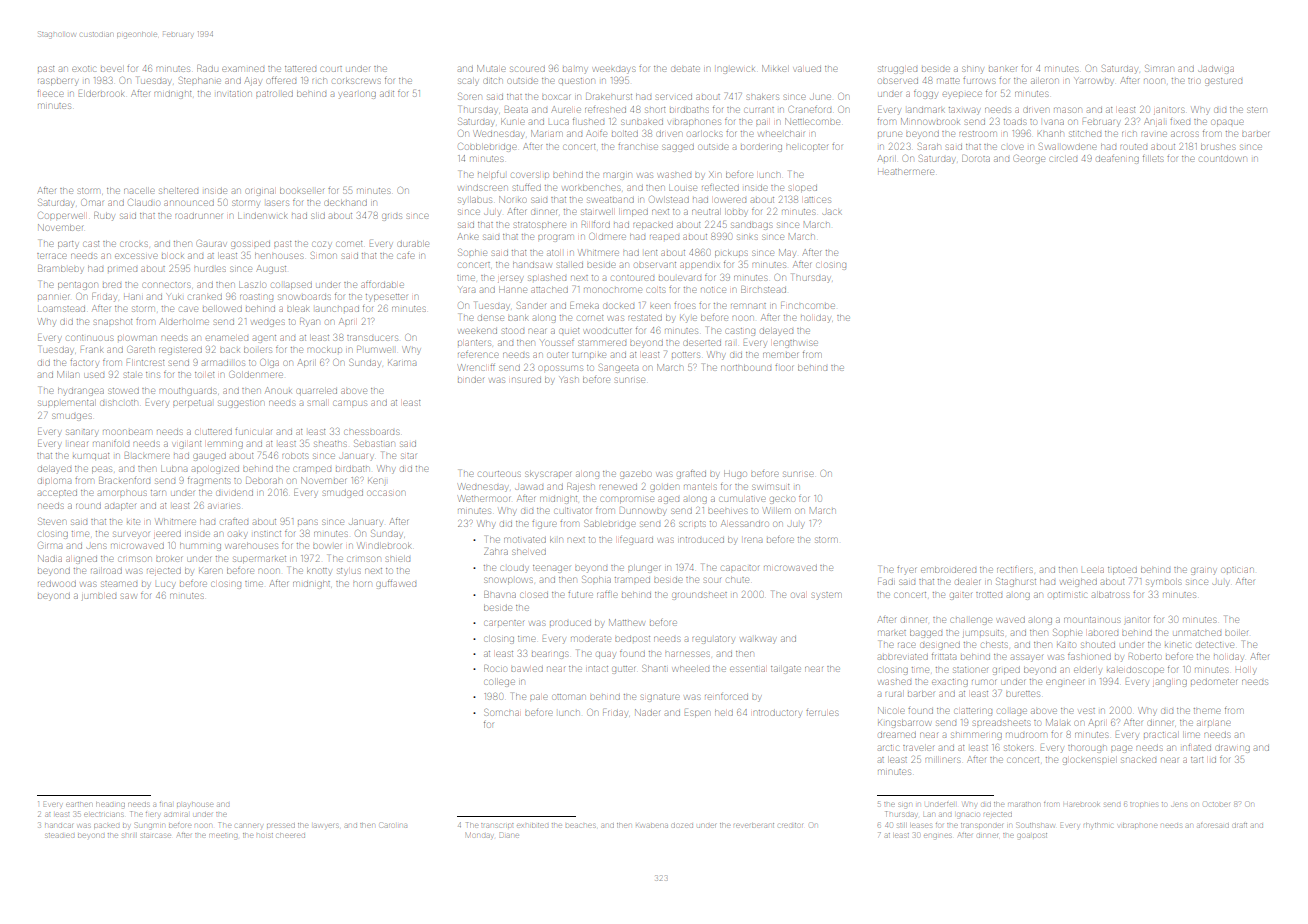 The image size is (1308, 924). I want to click on Finchcombe, so click(808, 306).
